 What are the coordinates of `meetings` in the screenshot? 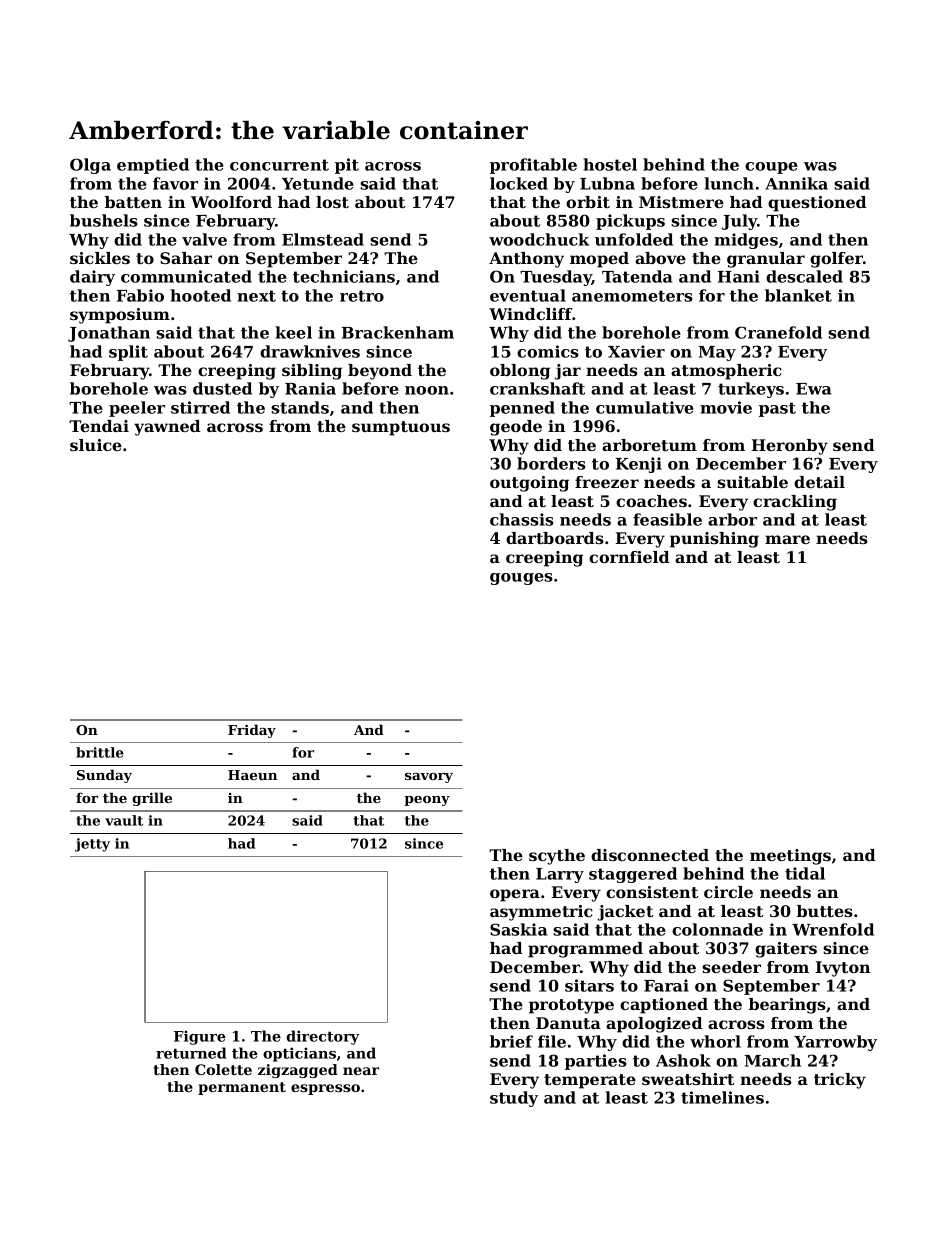 It's located at (790, 857).
